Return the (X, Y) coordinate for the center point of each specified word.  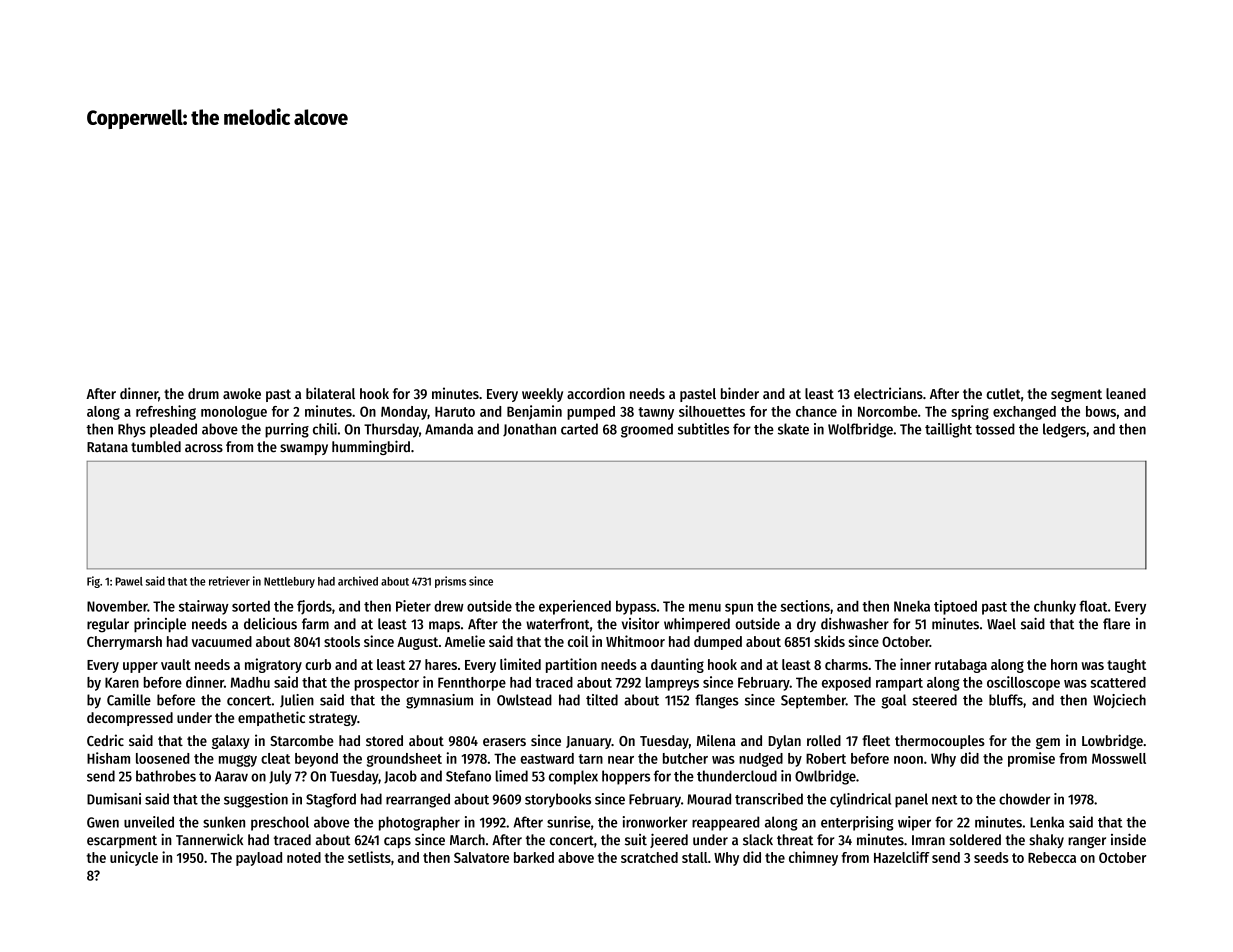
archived (358, 581)
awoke (242, 393)
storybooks (558, 800)
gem (1048, 743)
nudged (761, 760)
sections (805, 606)
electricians (888, 393)
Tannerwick (209, 839)
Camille (129, 700)
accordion (596, 393)
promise (1031, 759)
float (1093, 606)
